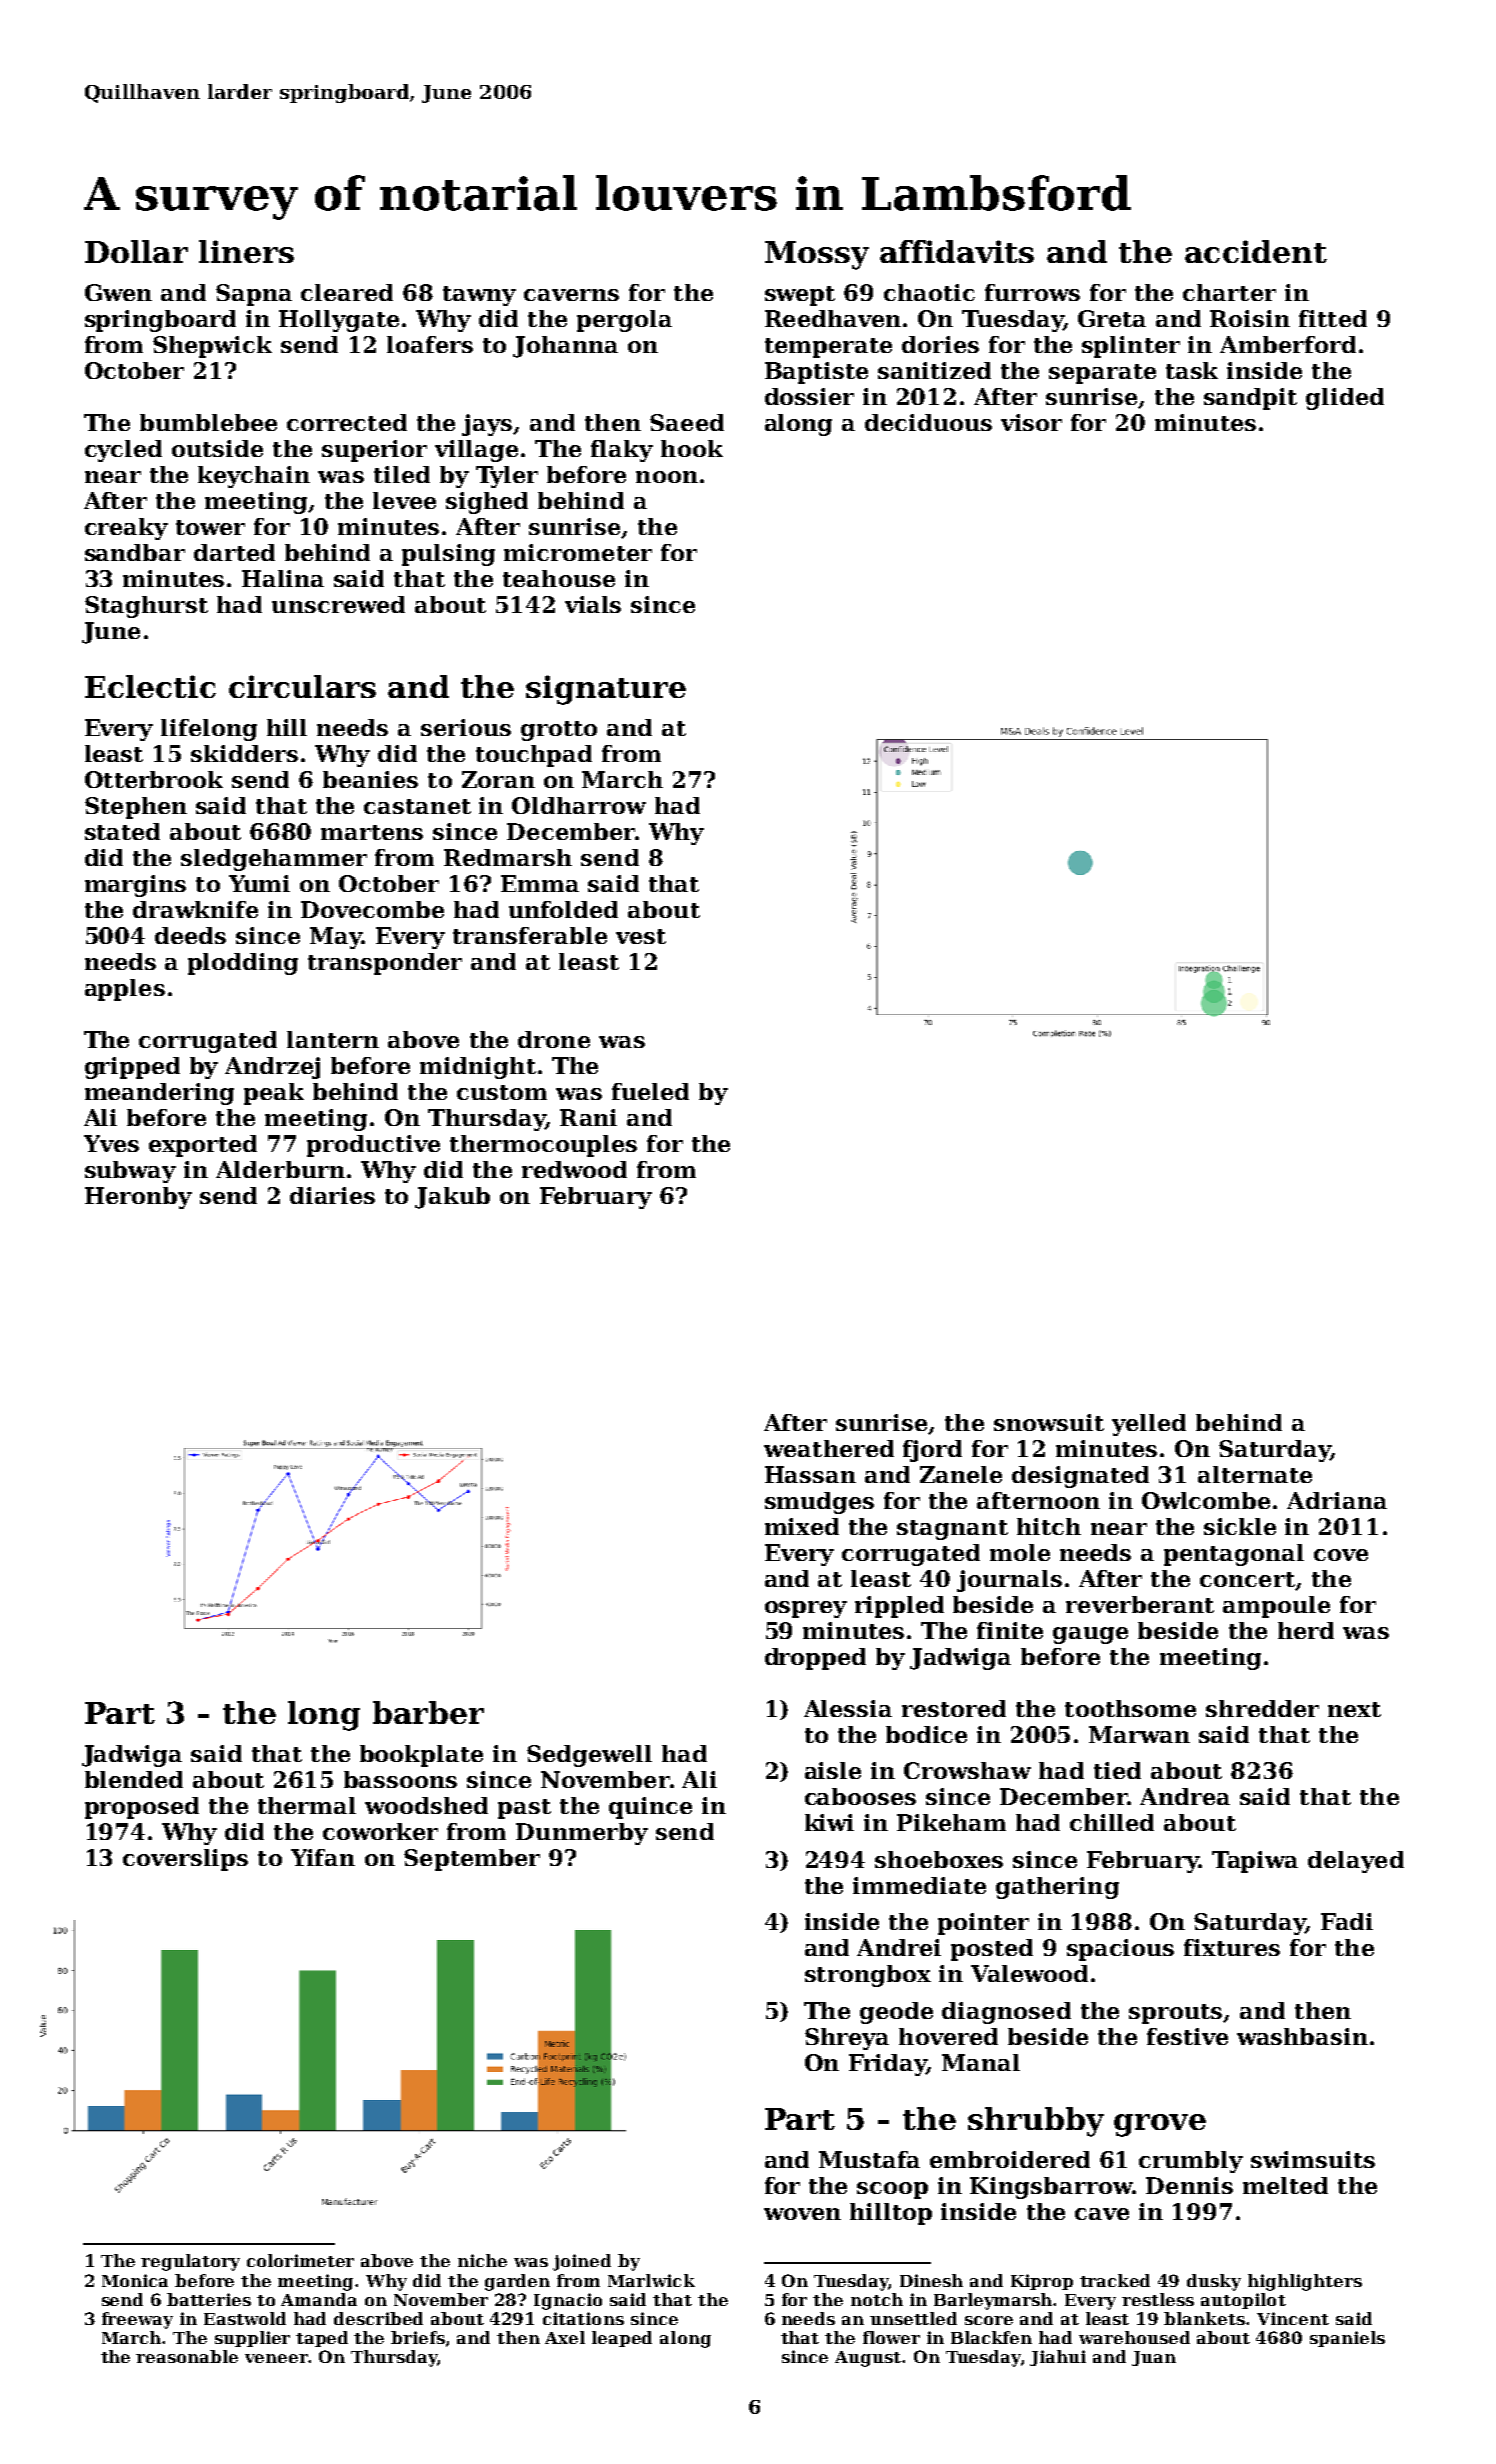  What do you see at coordinates (1262, 1708) in the screenshot?
I see `shredder` at bounding box center [1262, 1708].
